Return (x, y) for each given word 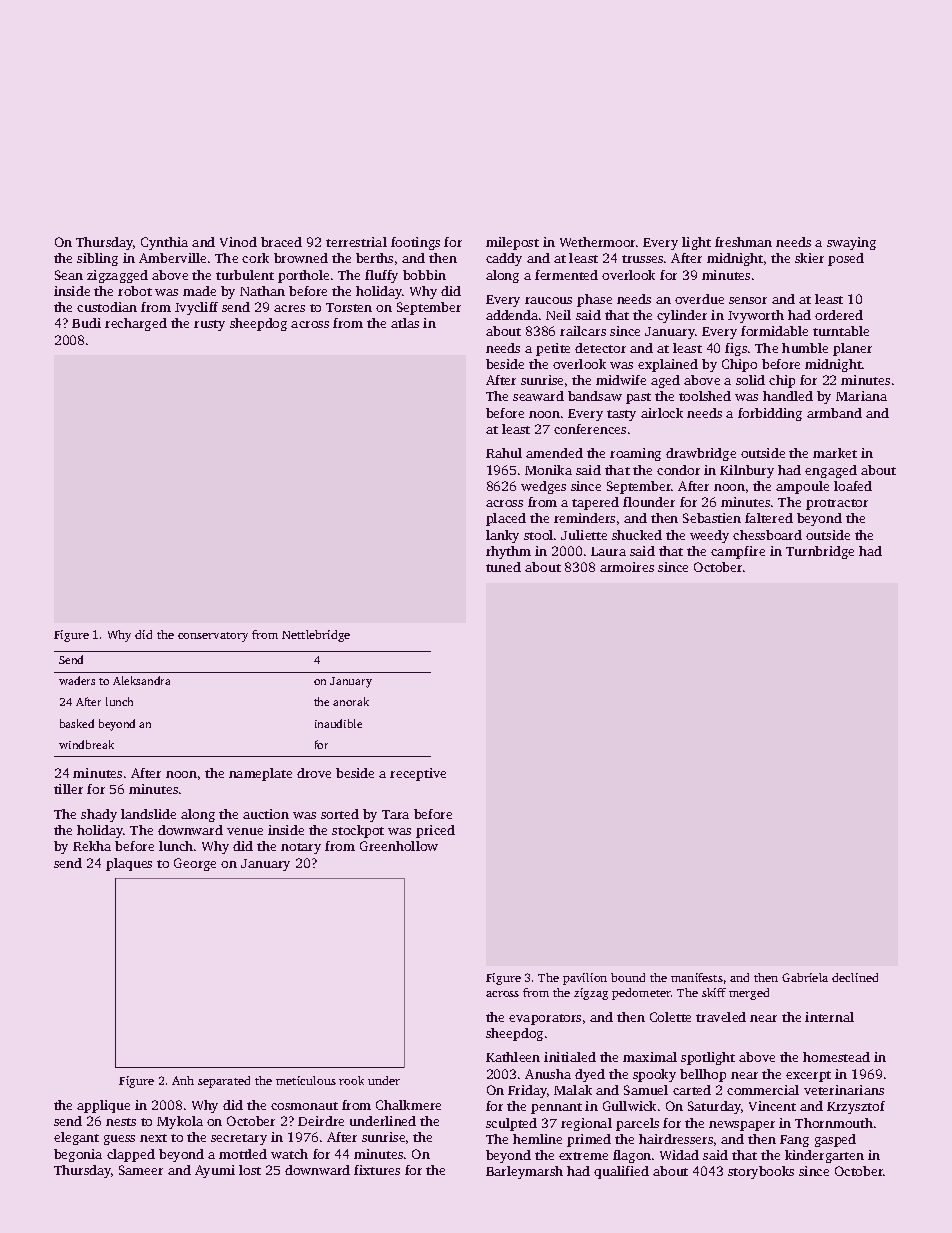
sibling (97, 259)
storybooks (761, 1172)
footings (415, 243)
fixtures (377, 1170)
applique (103, 1106)
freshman (743, 242)
